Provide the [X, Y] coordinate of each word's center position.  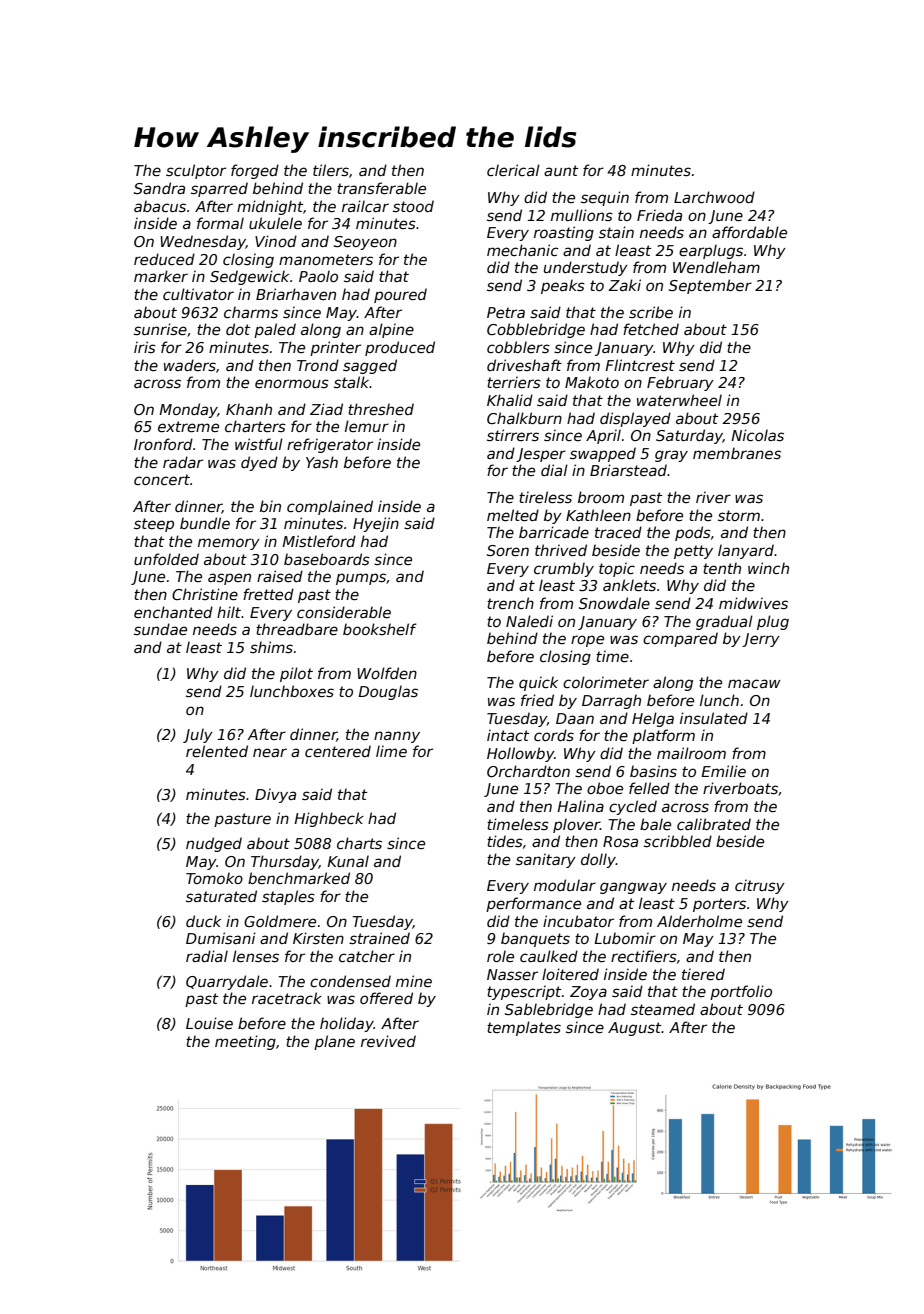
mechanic [523, 250]
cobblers [518, 347]
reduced [164, 259]
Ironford [163, 444]
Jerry [761, 640]
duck [203, 921]
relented [217, 751]
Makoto [592, 382]
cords [554, 735]
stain [616, 232]
